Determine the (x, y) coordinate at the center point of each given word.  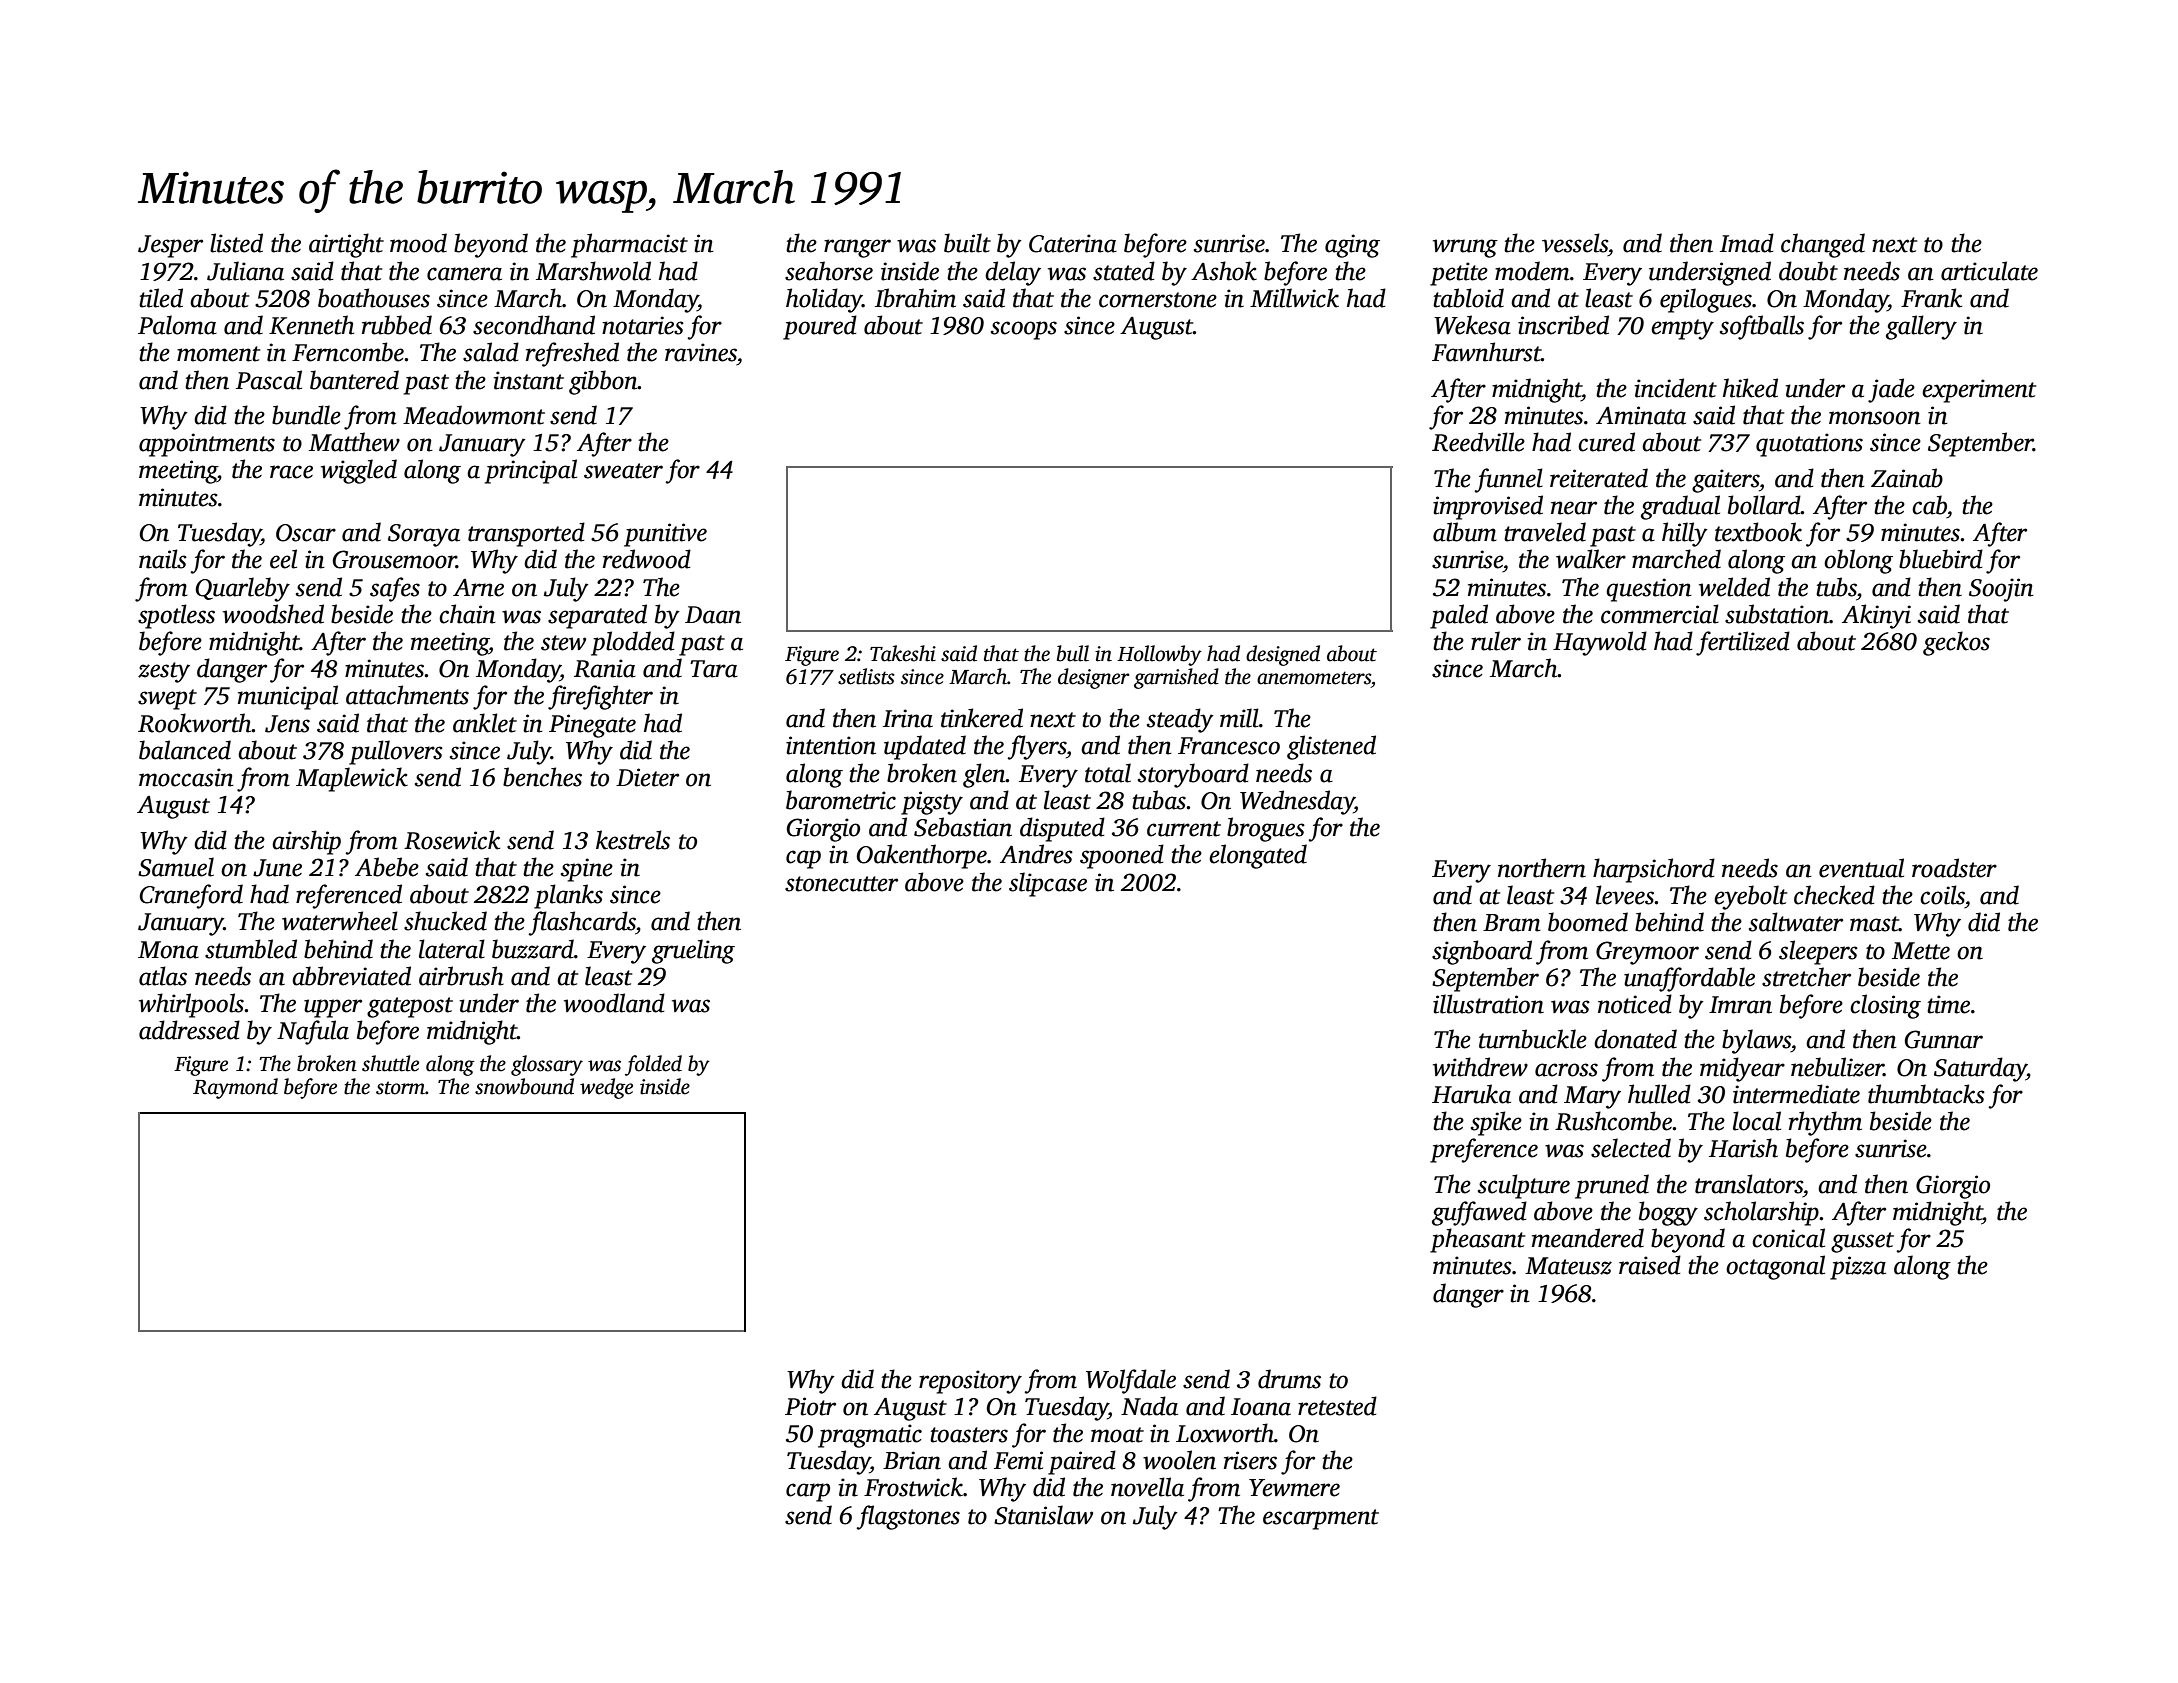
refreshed (572, 354)
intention (831, 745)
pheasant (1477, 1240)
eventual (1861, 868)
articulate (1989, 271)
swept (167, 699)
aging (1352, 246)
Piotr (810, 1406)
